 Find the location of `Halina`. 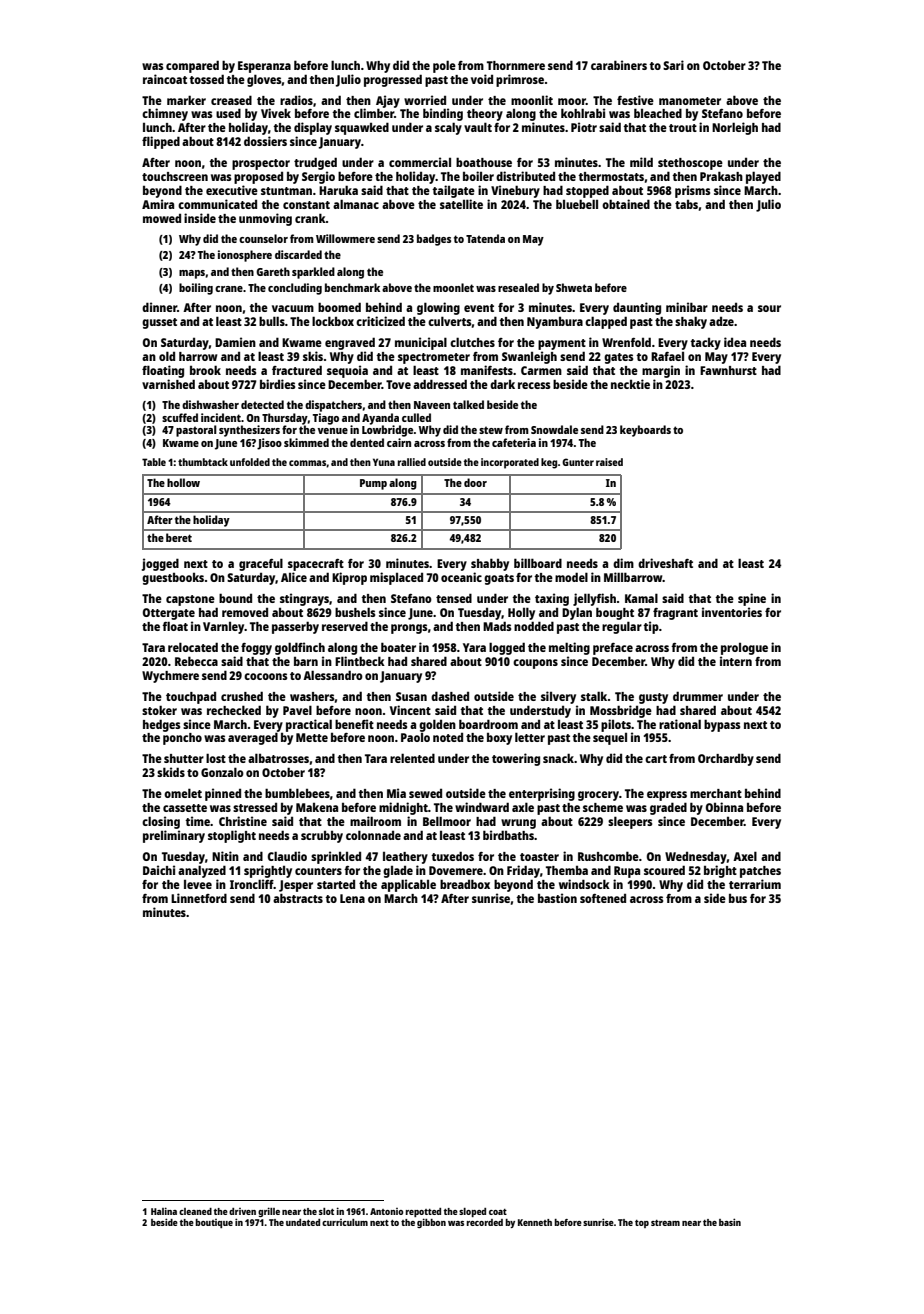

Halina is located at coordinates (164, 1211).
